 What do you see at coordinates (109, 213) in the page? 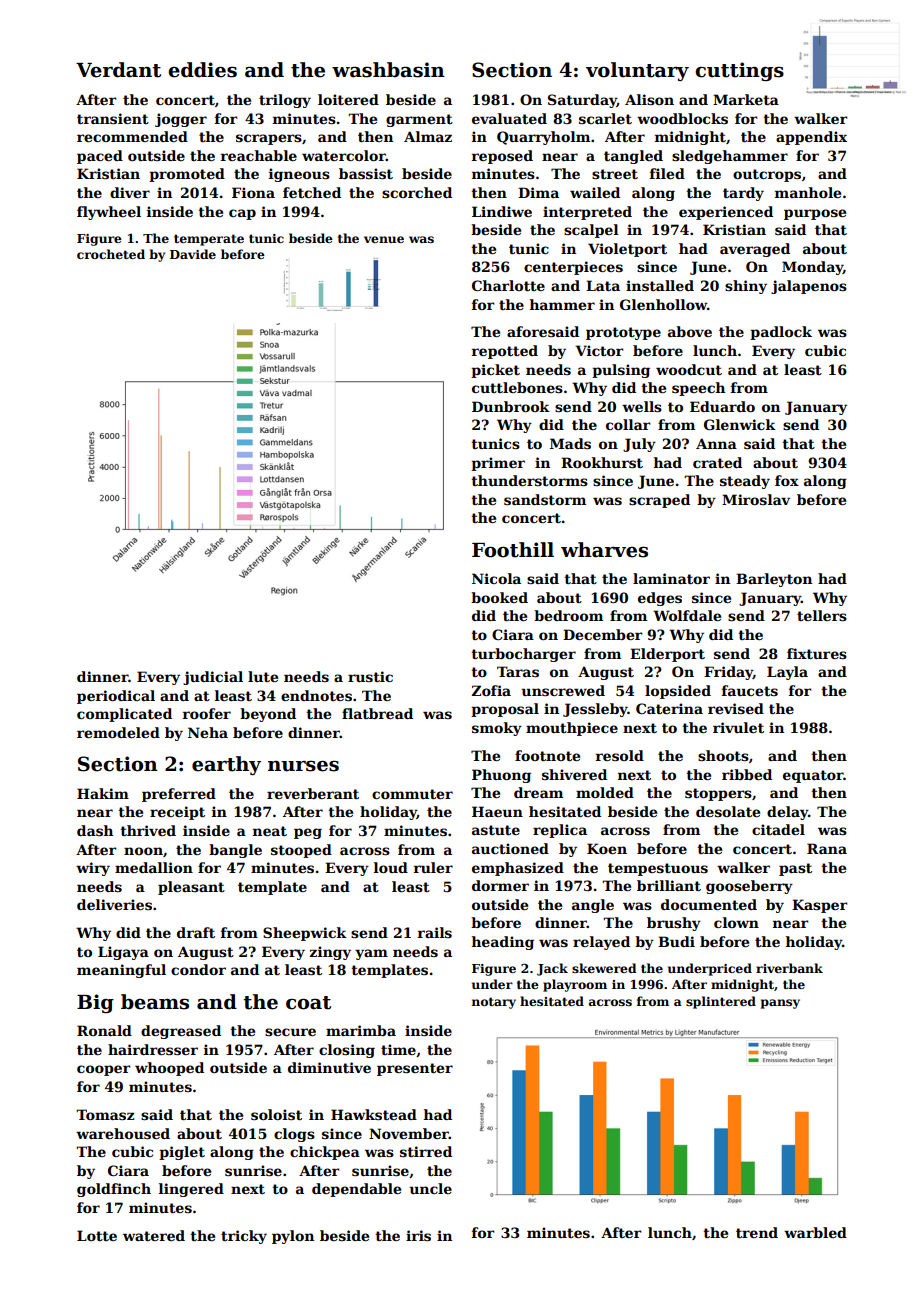
I see `flywheel` at bounding box center [109, 213].
